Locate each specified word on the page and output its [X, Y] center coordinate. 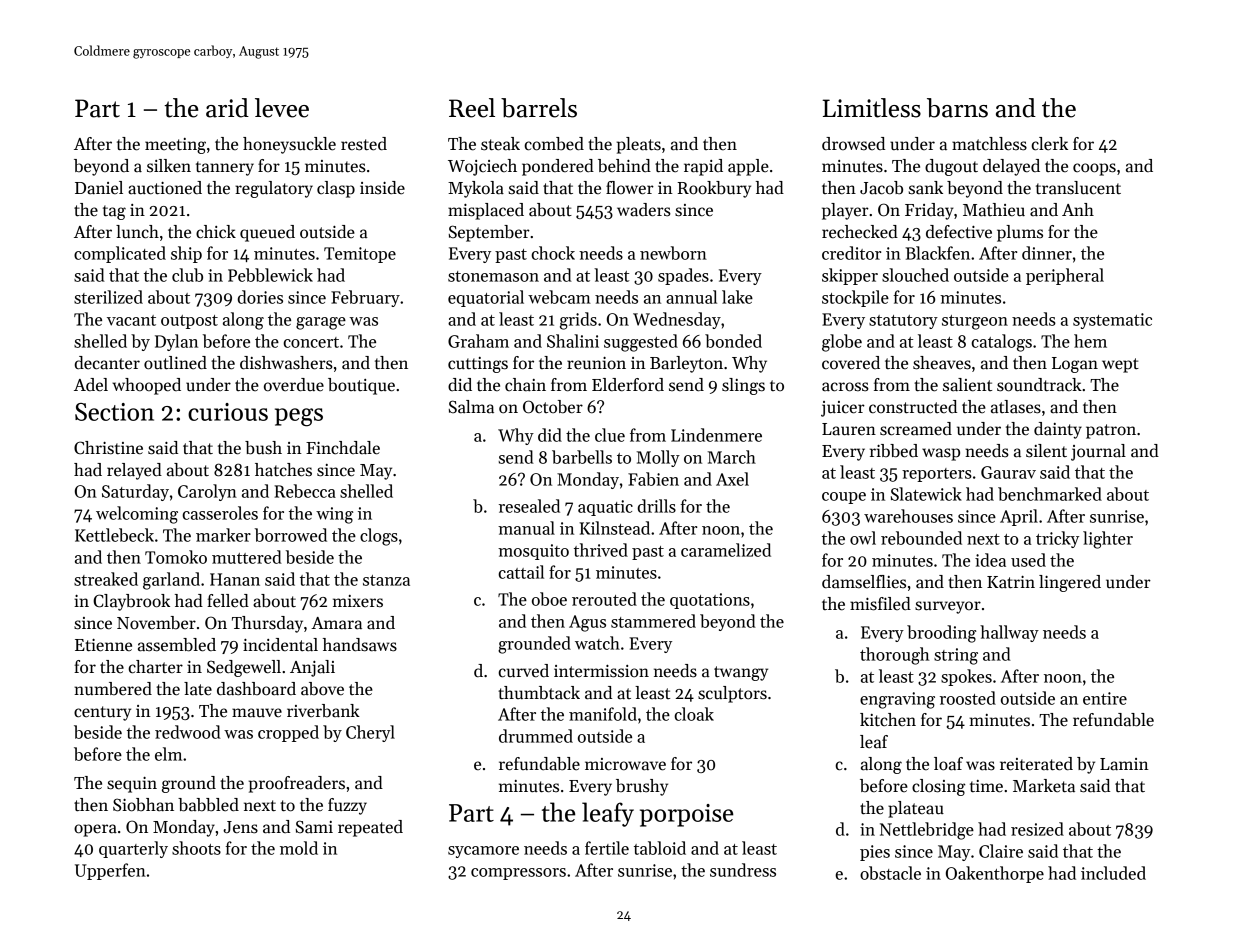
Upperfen [110, 871]
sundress [743, 870]
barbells [582, 457]
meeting [175, 146]
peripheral [1065, 276]
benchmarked [1050, 494]
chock [553, 253]
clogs [379, 537]
